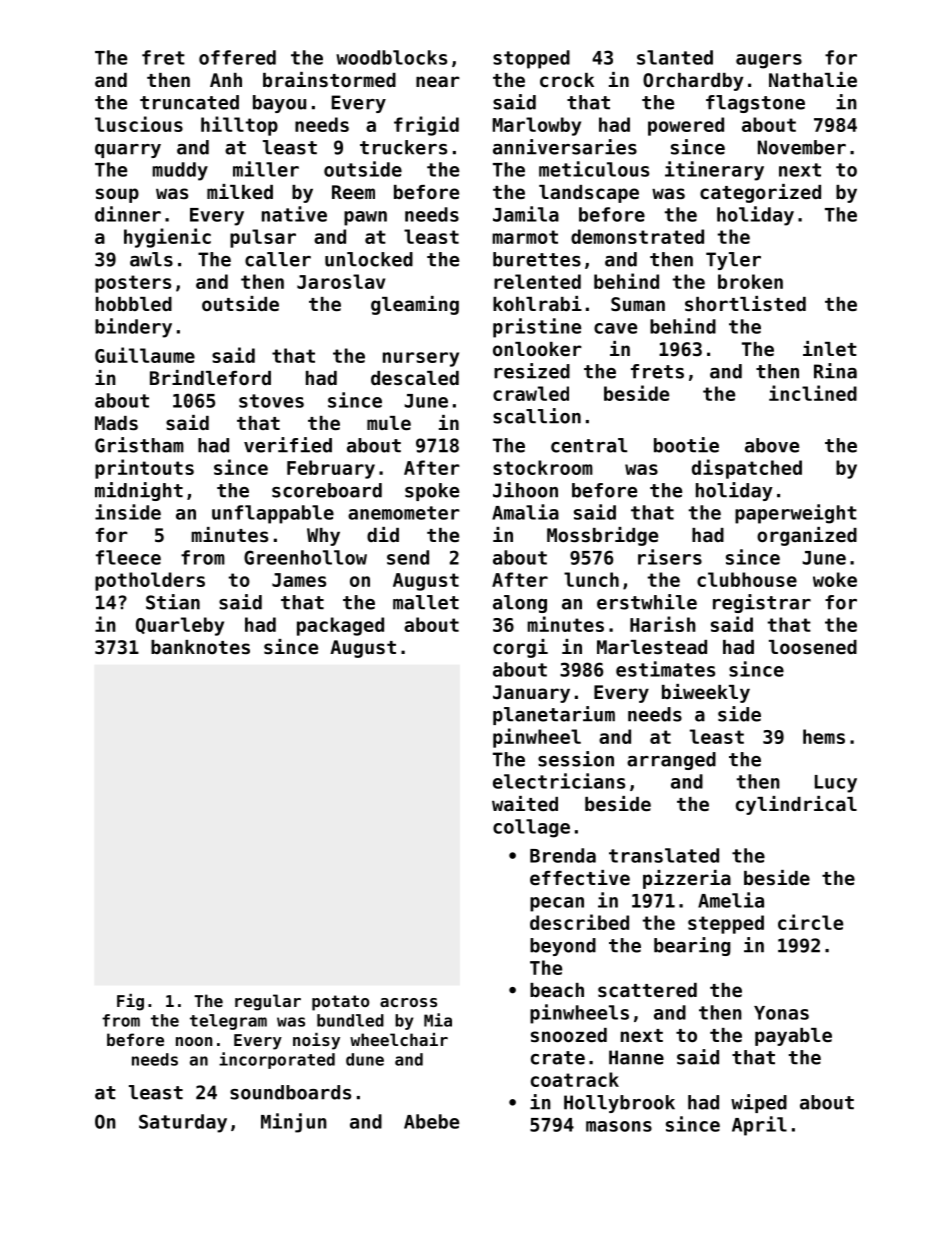  Describe the element at coordinates (128, 557) in the screenshot. I see `fleece` at that location.
